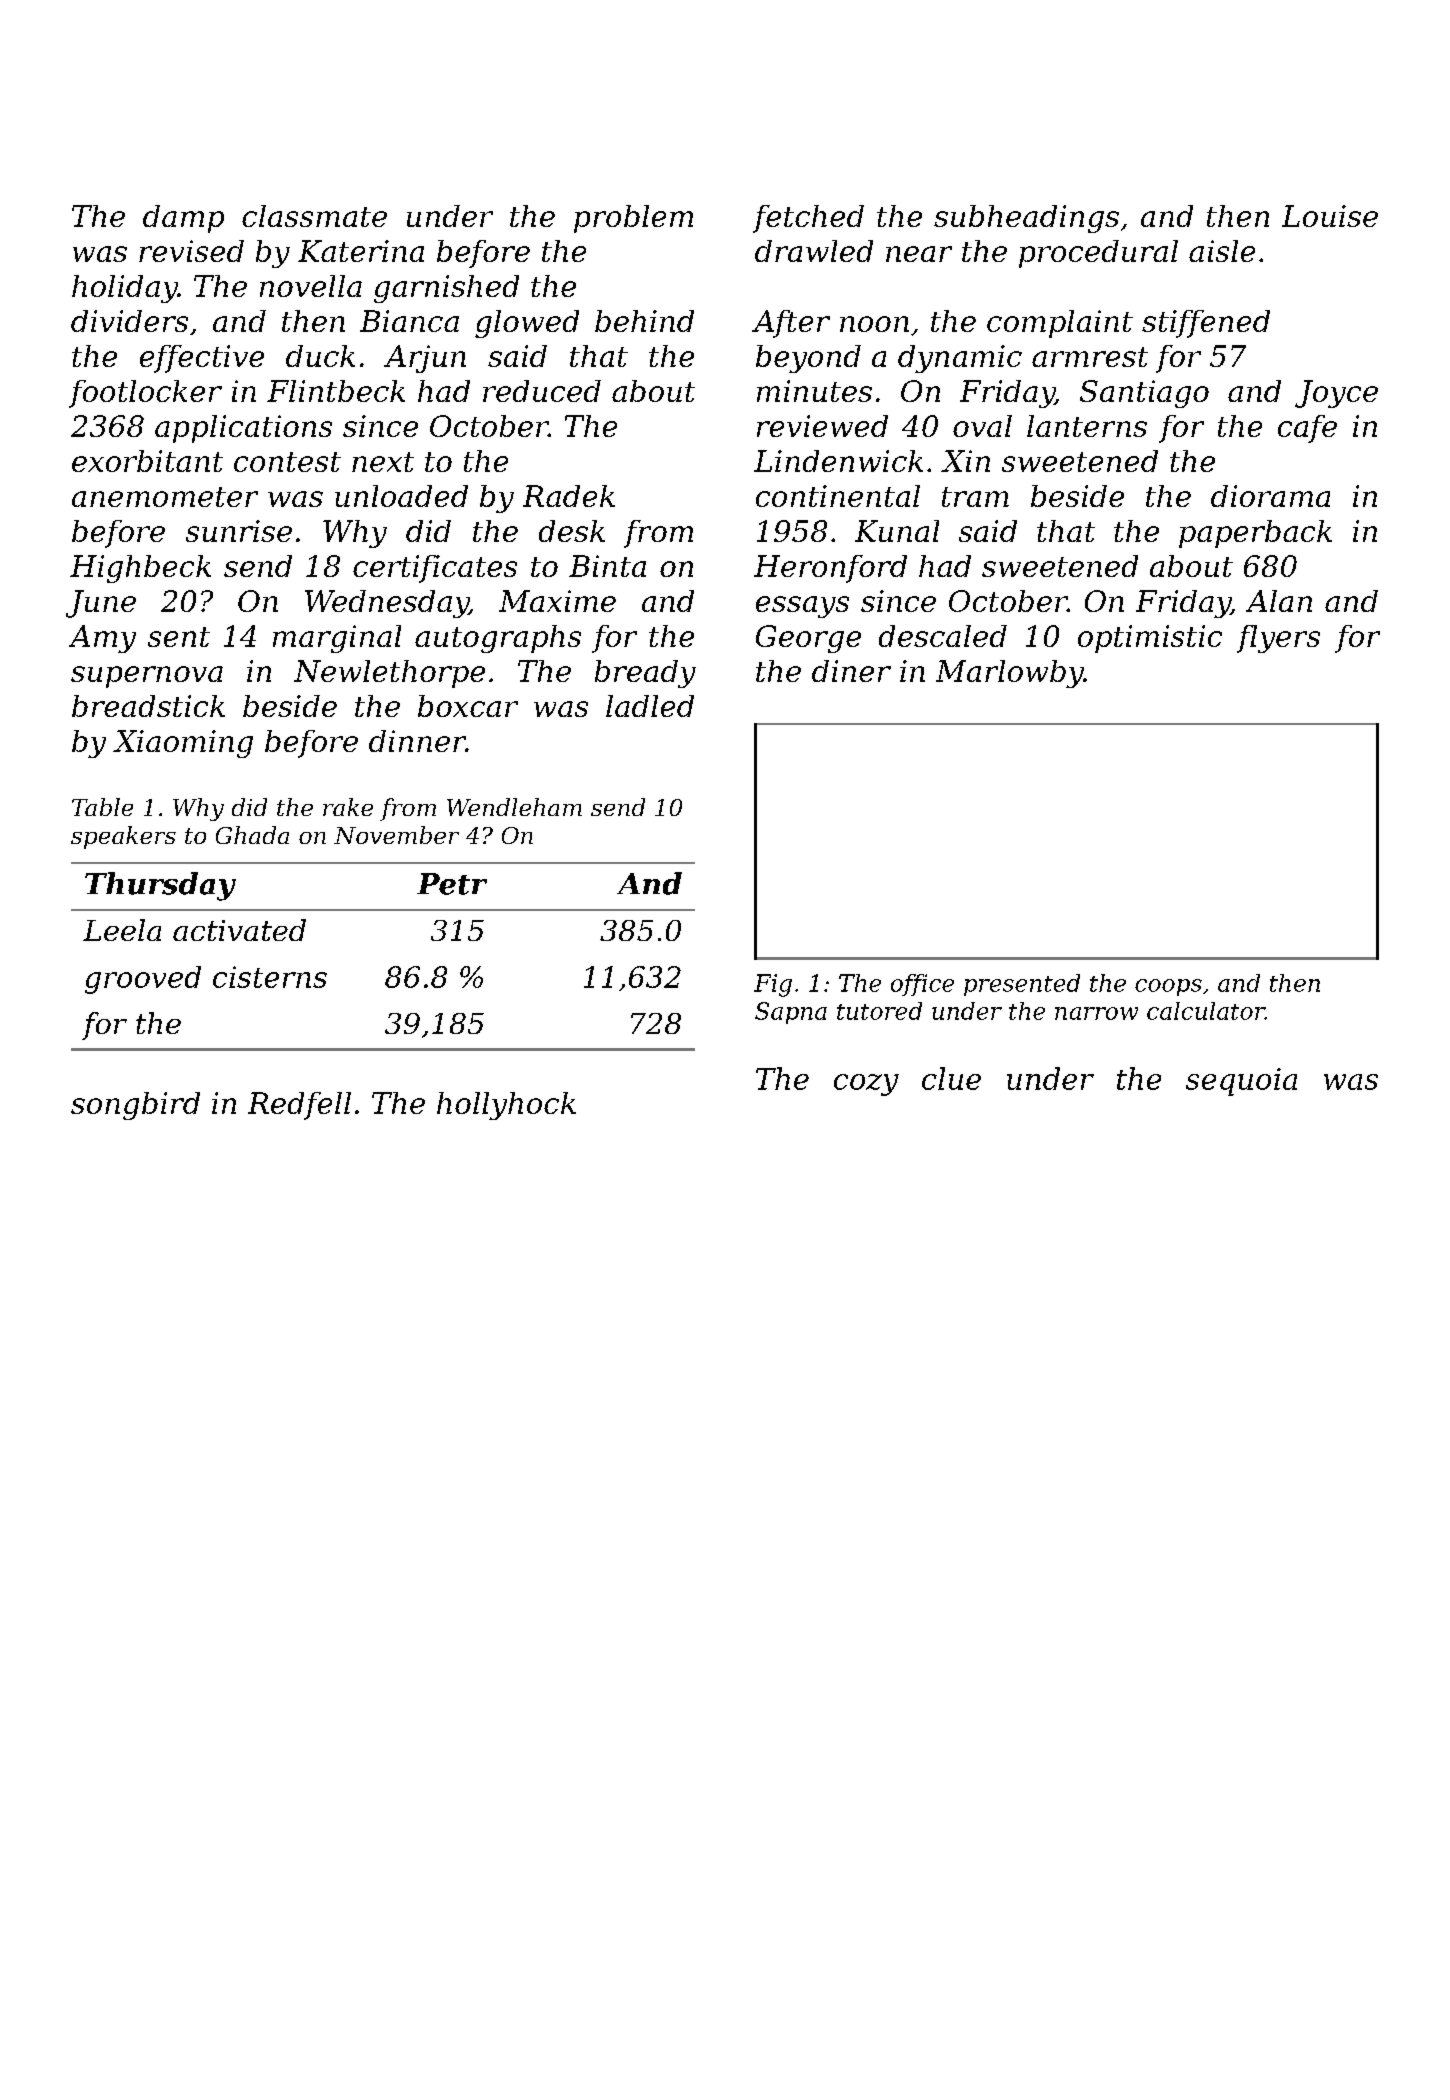  Describe the element at coordinates (542, 391) in the document. I see `reduced` at that location.
